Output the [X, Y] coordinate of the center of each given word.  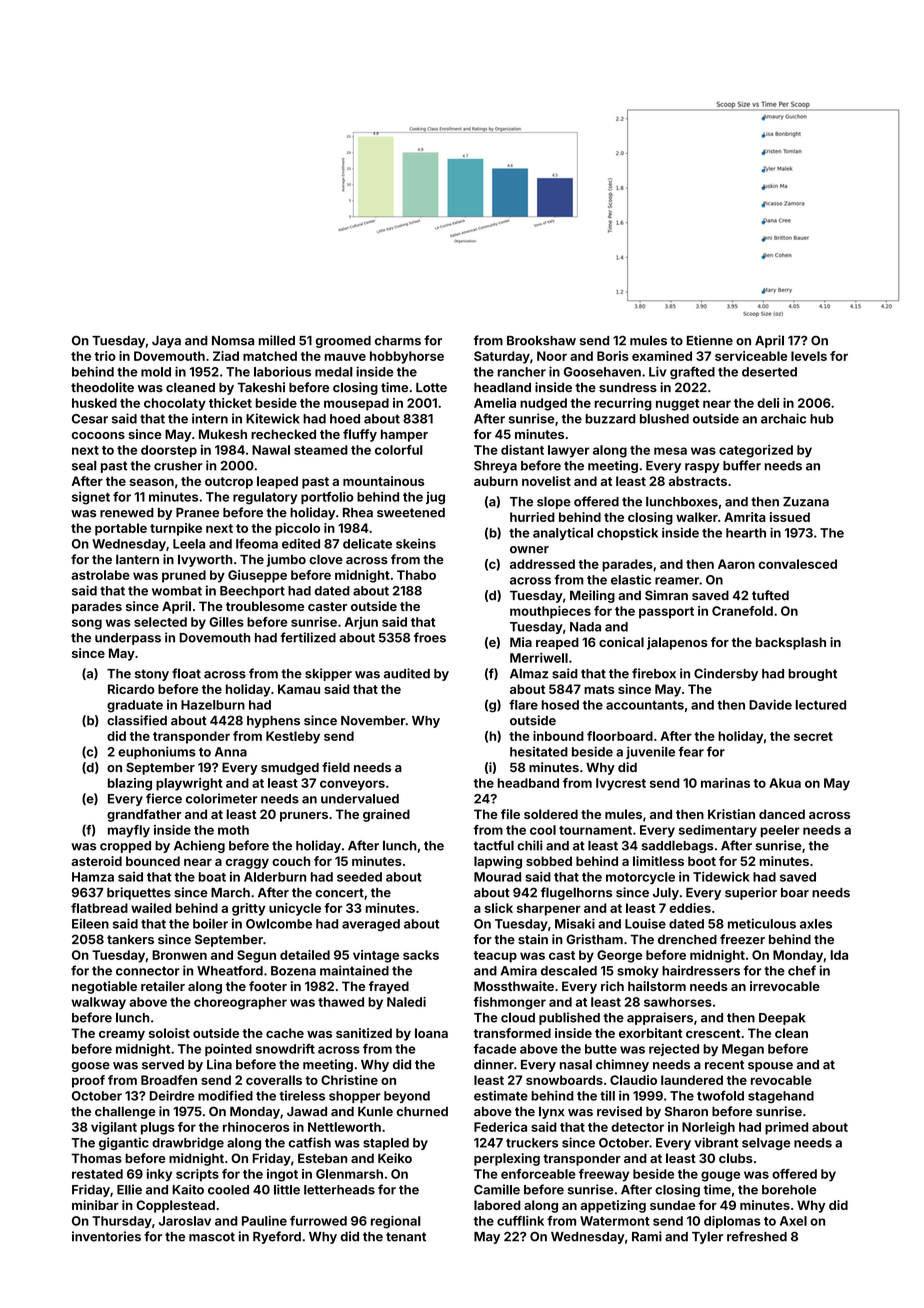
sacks [421, 955]
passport [666, 613]
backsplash [791, 643]
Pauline [264, 1221]
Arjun [361, 623]
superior [751, 893]
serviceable [751, 356]
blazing [130, 784]
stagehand [781, 1097]
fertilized [308, 637]
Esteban [322, 1158]
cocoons [98, 435]
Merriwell [539, 658]
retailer [163, 986]
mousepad [356, 404]
